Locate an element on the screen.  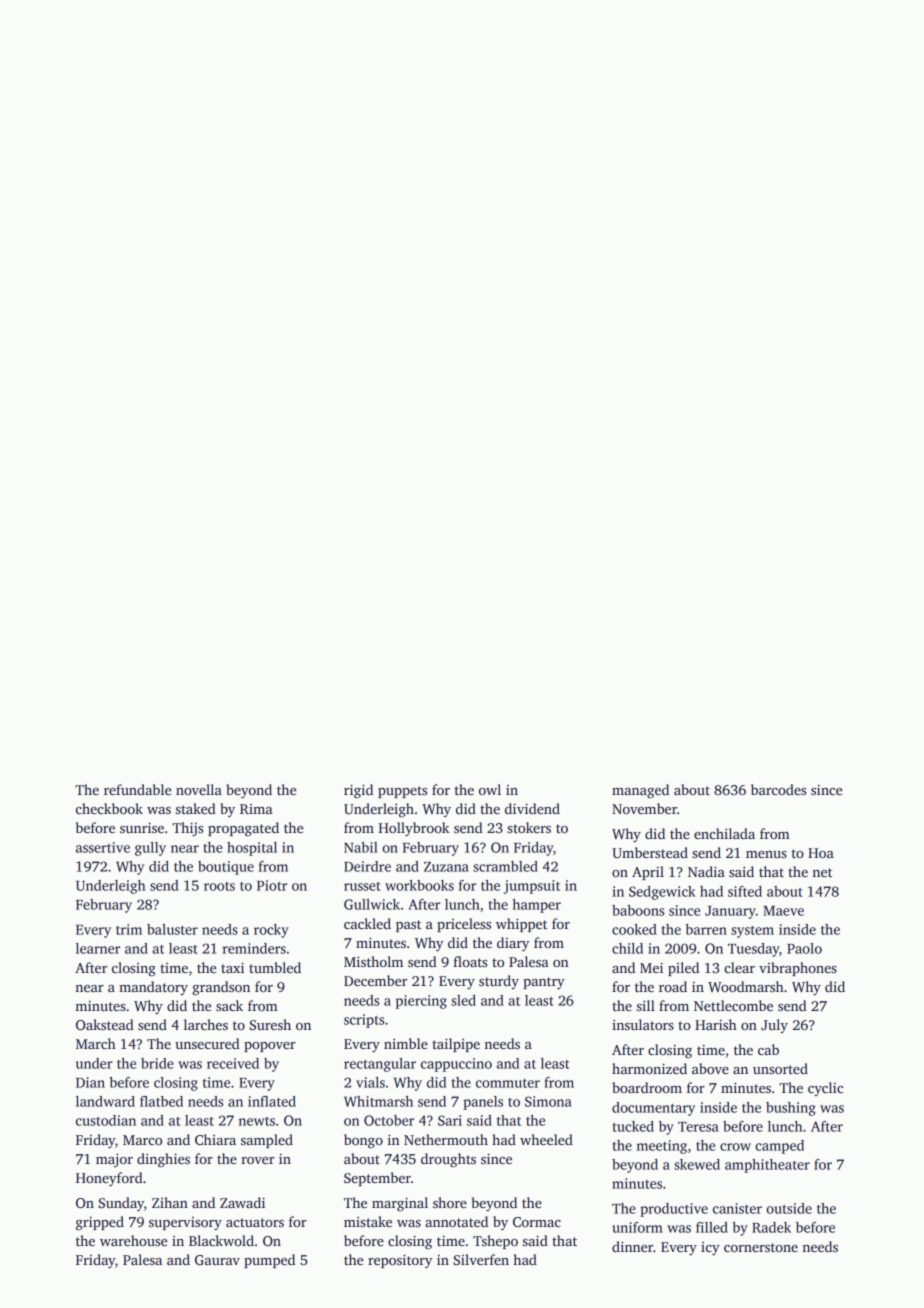
newts is located at coordinates (257, 1121).
